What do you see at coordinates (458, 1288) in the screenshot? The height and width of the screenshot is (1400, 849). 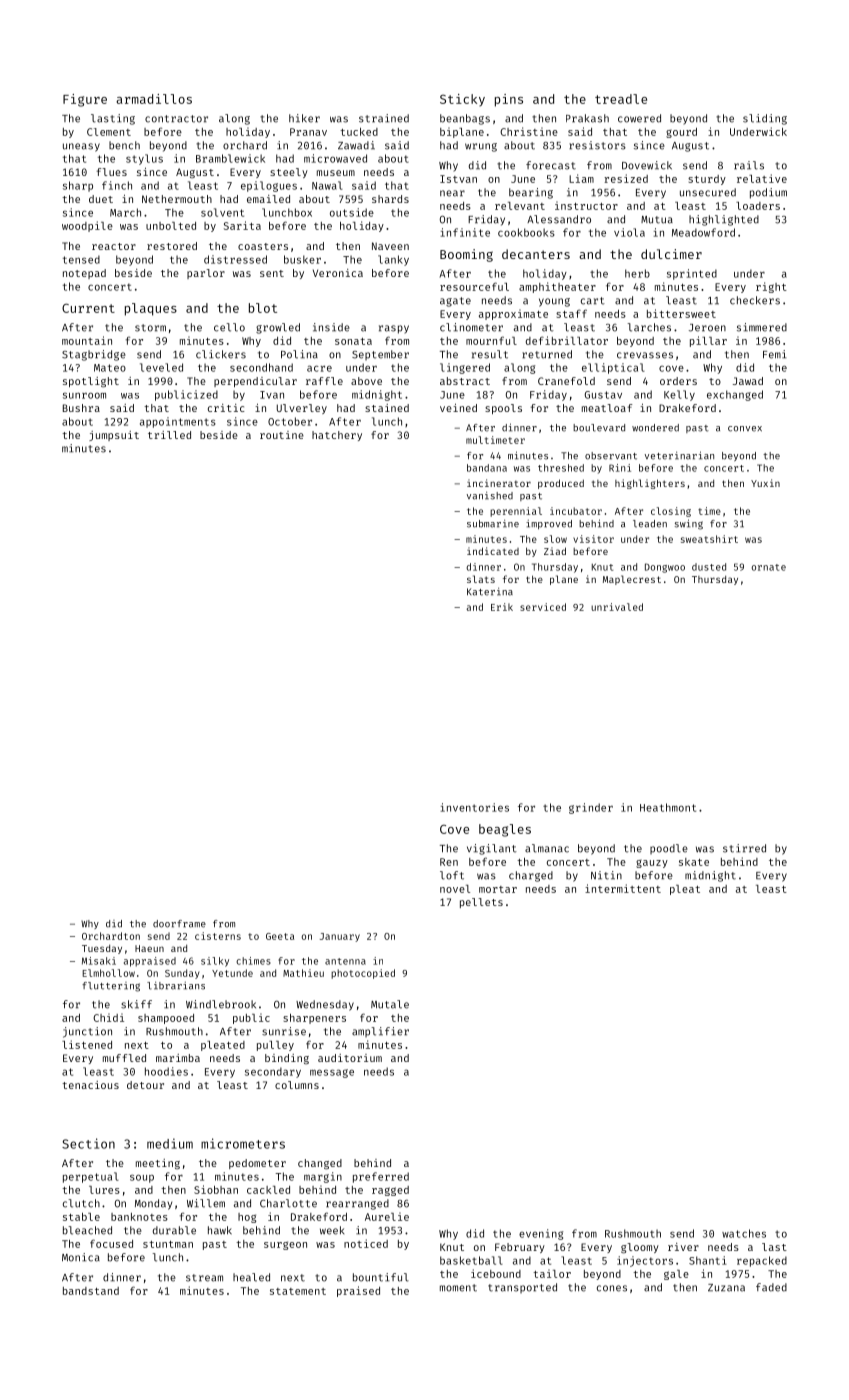 I see `moment` at bounding box center [458, 1288].
